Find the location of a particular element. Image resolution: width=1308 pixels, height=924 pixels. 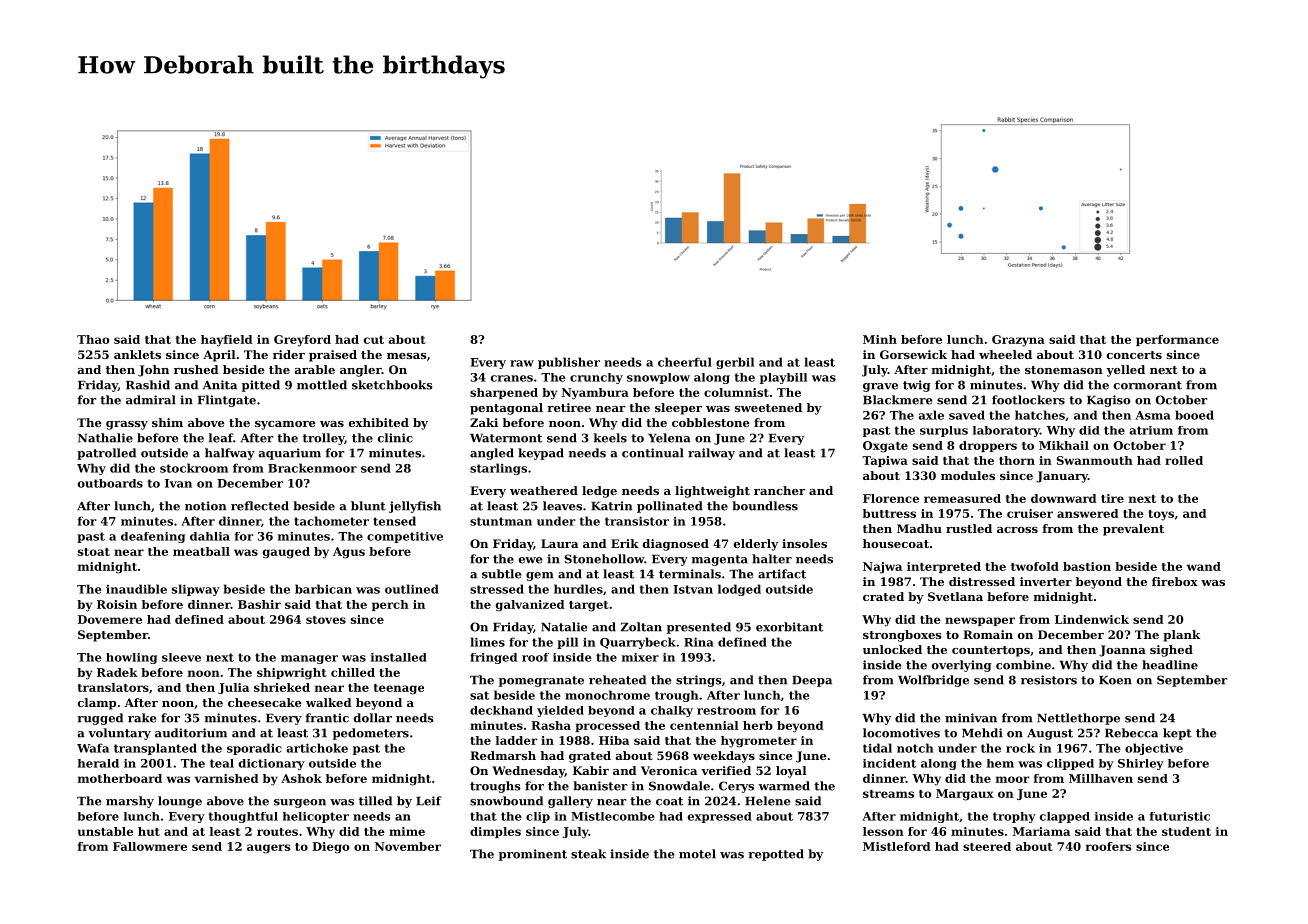

objective is located at coordinates (1154, 749).
